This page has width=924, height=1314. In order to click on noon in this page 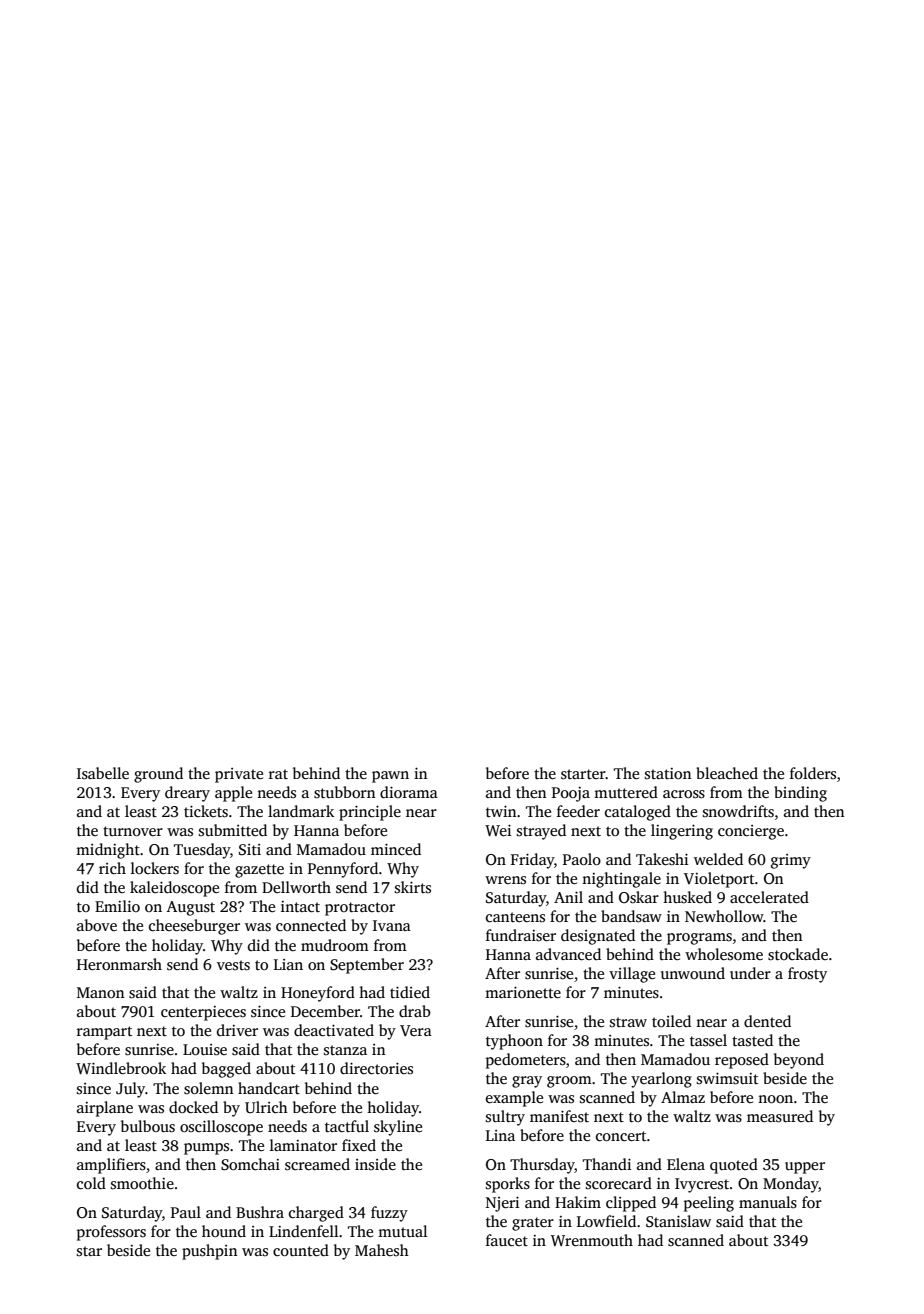, I will do `click(775, 1099)`.
